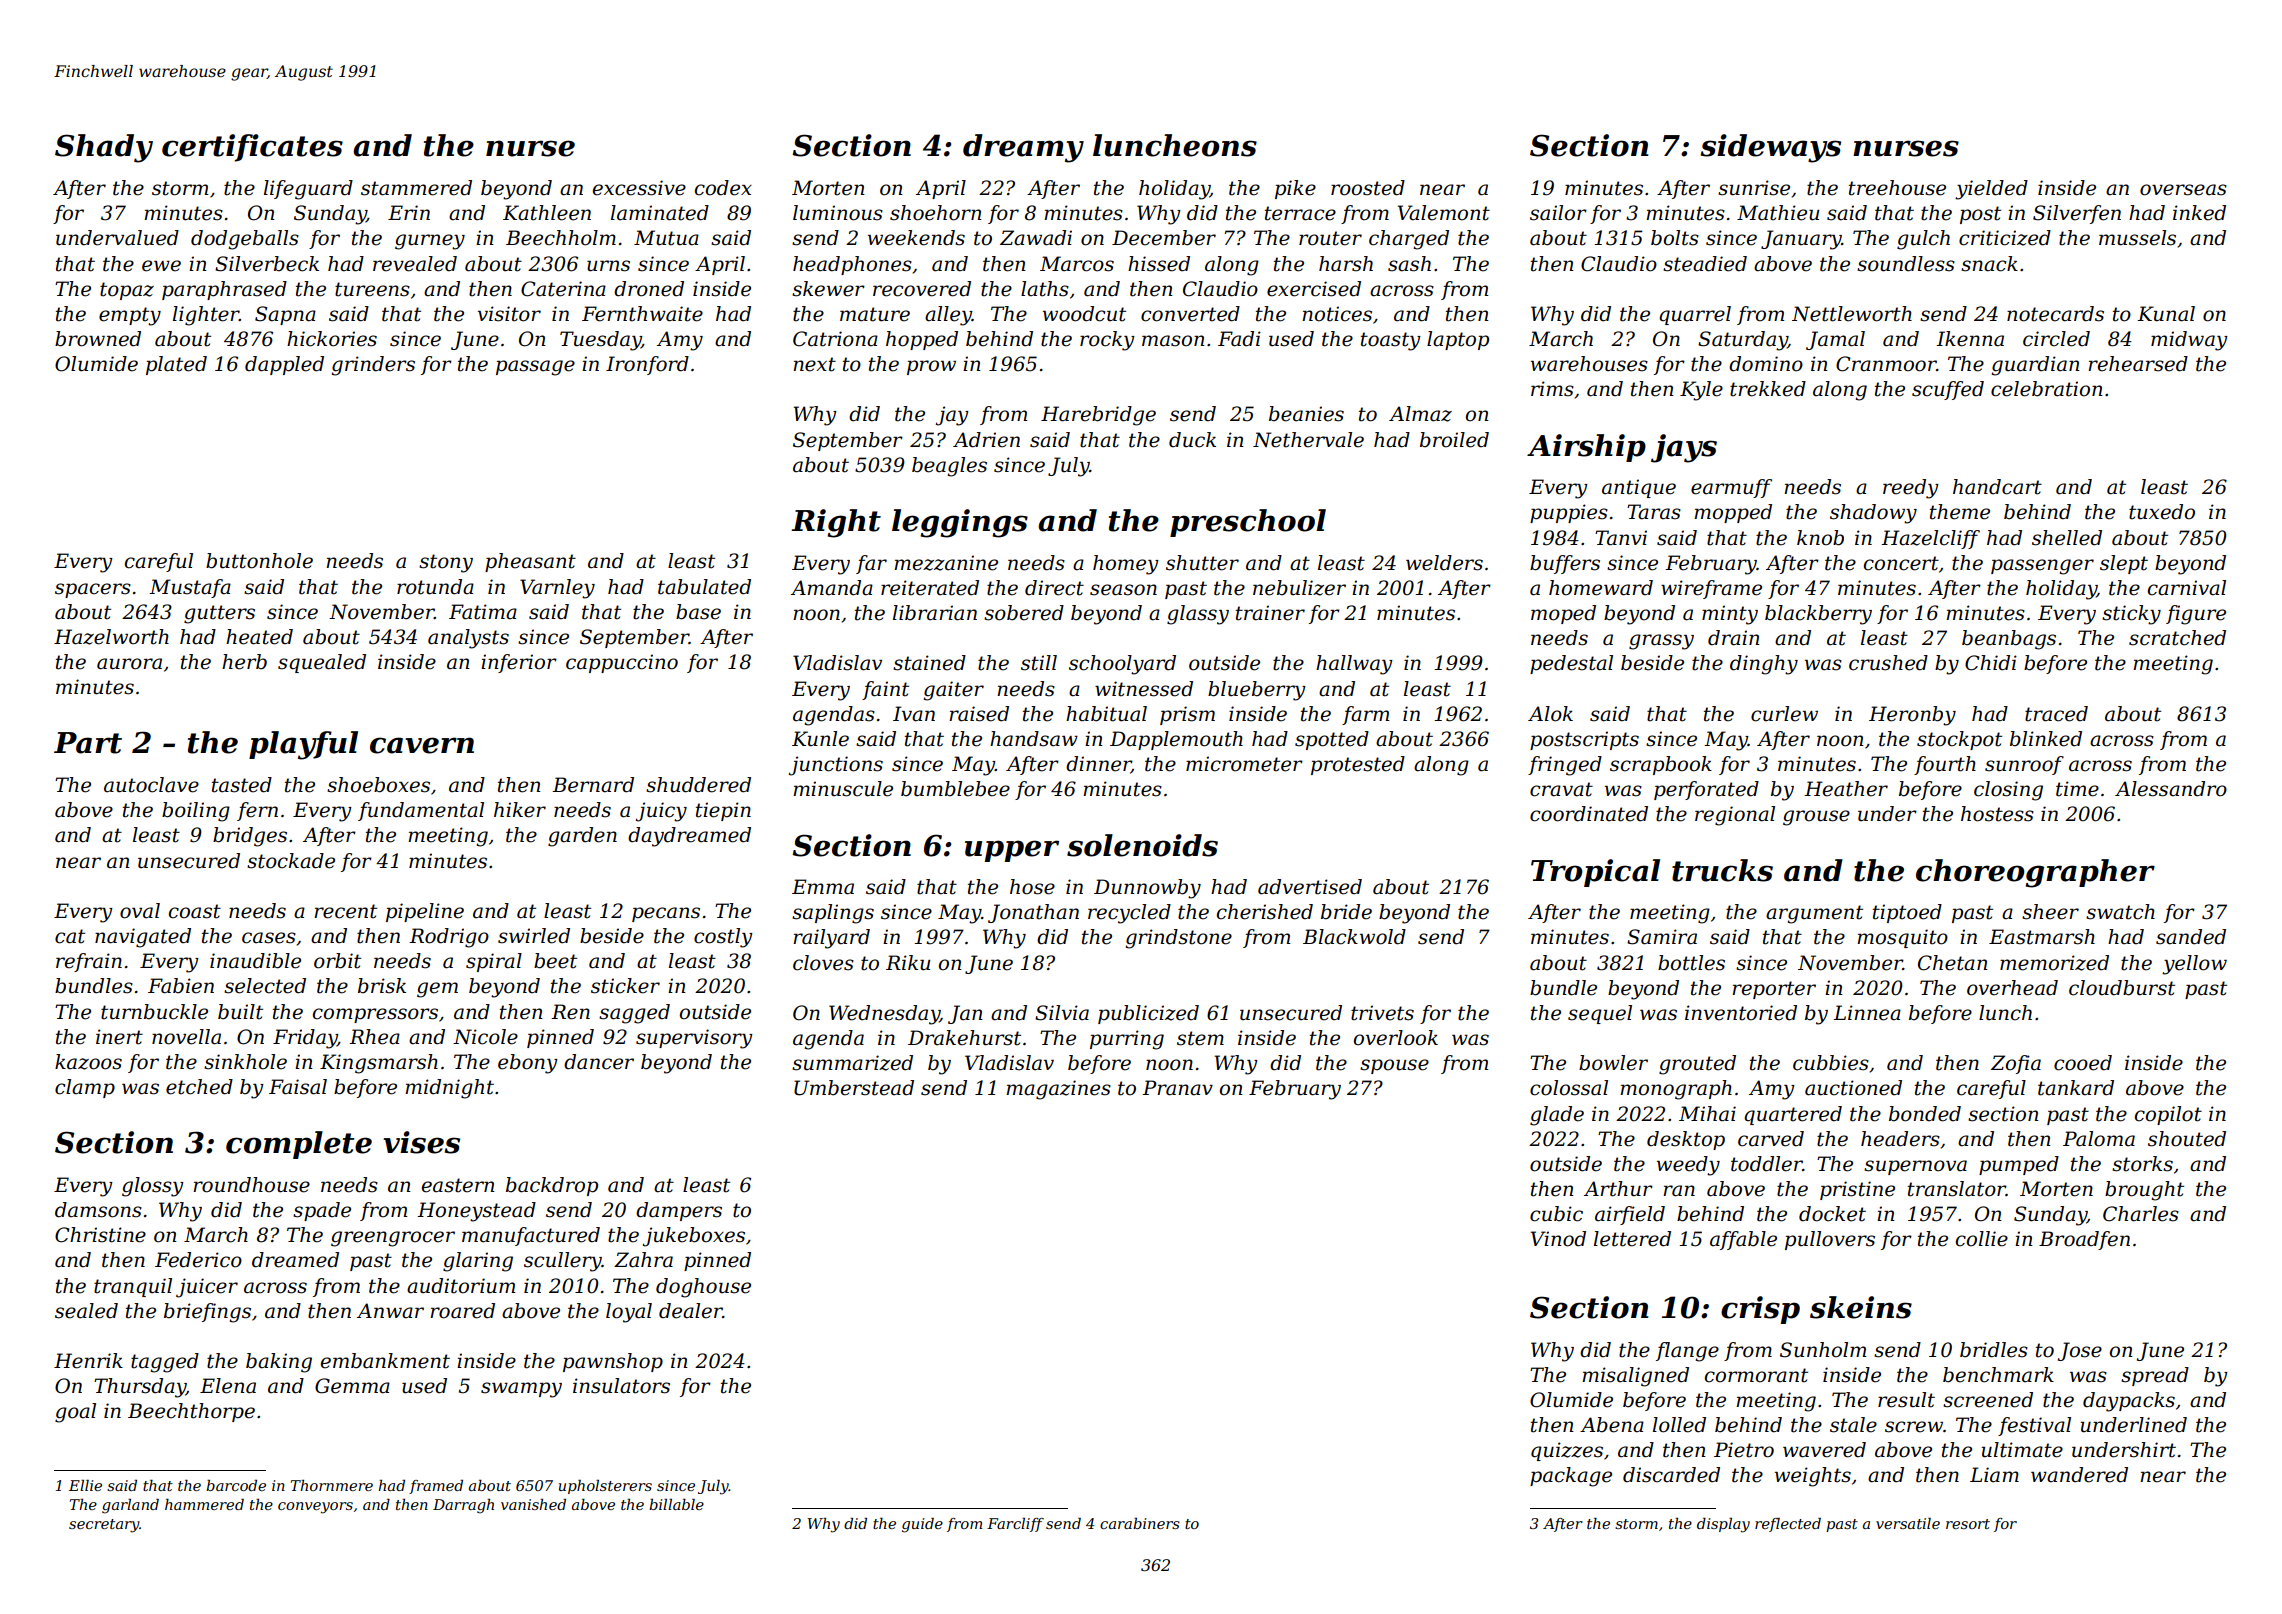  I want to click on Darragh, so click(463, 1506).
